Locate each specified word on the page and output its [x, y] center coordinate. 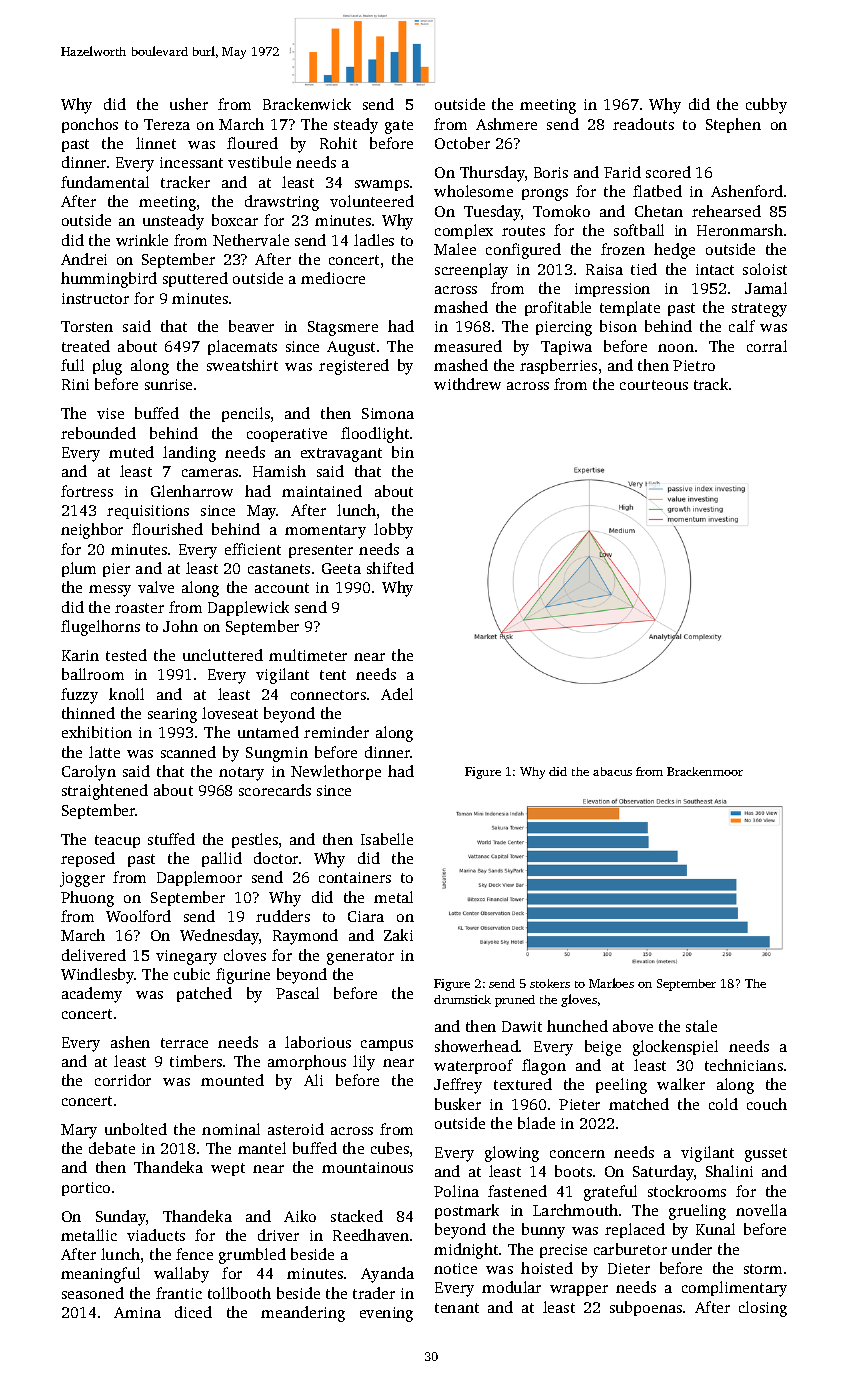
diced [193, 1312]
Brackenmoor [705, 771]
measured [468, 346]
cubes [390, 1148]
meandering [303, 1314]
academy [92, 995]
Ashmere [506, 124]
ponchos [90, 125]
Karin [80, 655]
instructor [95, 298]
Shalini [729, 1171]
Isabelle [387, 839]
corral [767, 346]
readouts [643, 124]
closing [763, 1309]
